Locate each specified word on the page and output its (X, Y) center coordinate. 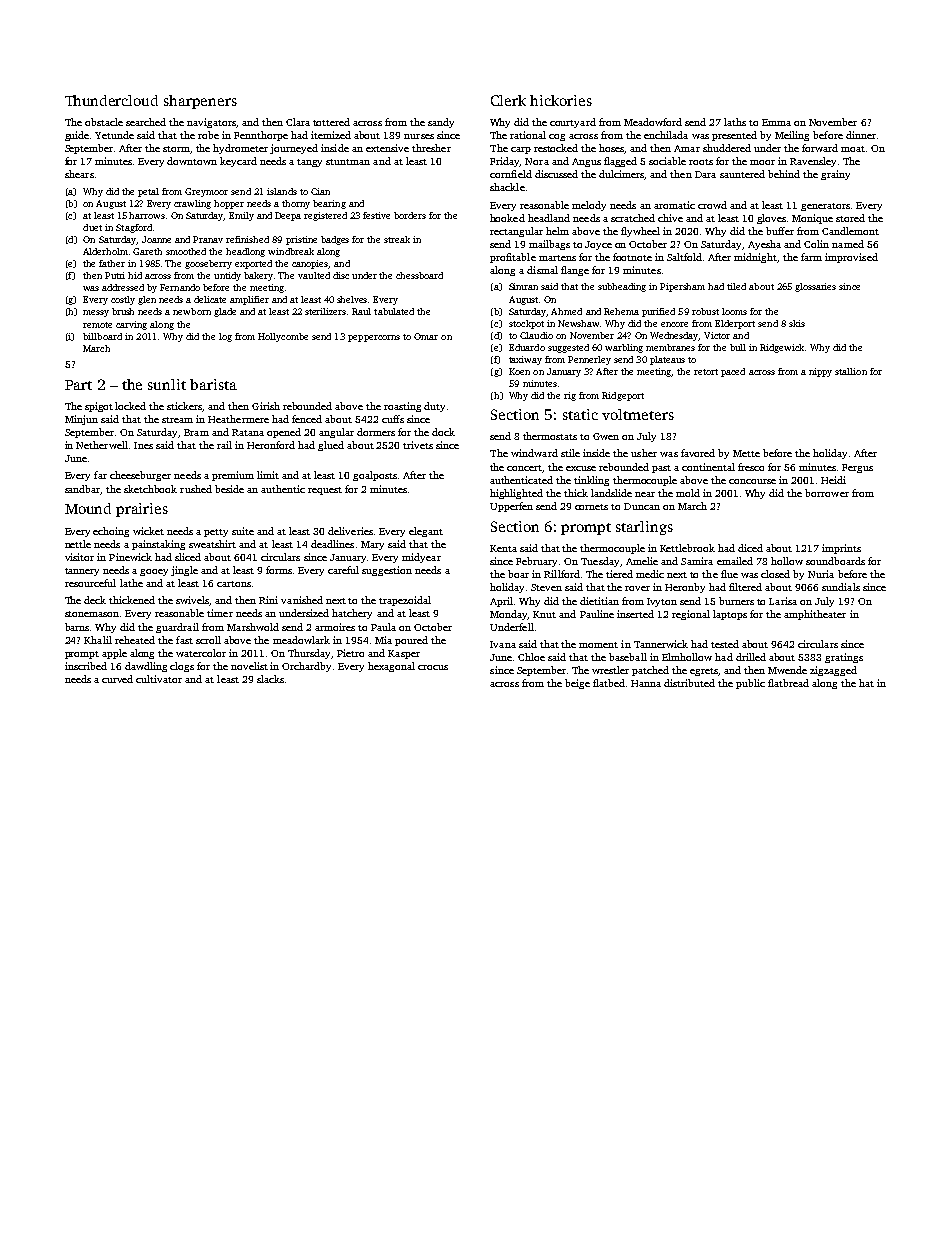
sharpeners (200, 102)
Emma (776, 122)
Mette (746, 453)
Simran (523, 286)
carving (131, 325)
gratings (844, 658)
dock (443, 432)
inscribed (86, 666)
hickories (561, 100)
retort (706, 372)
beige (577, 684)
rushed (196, 489)
